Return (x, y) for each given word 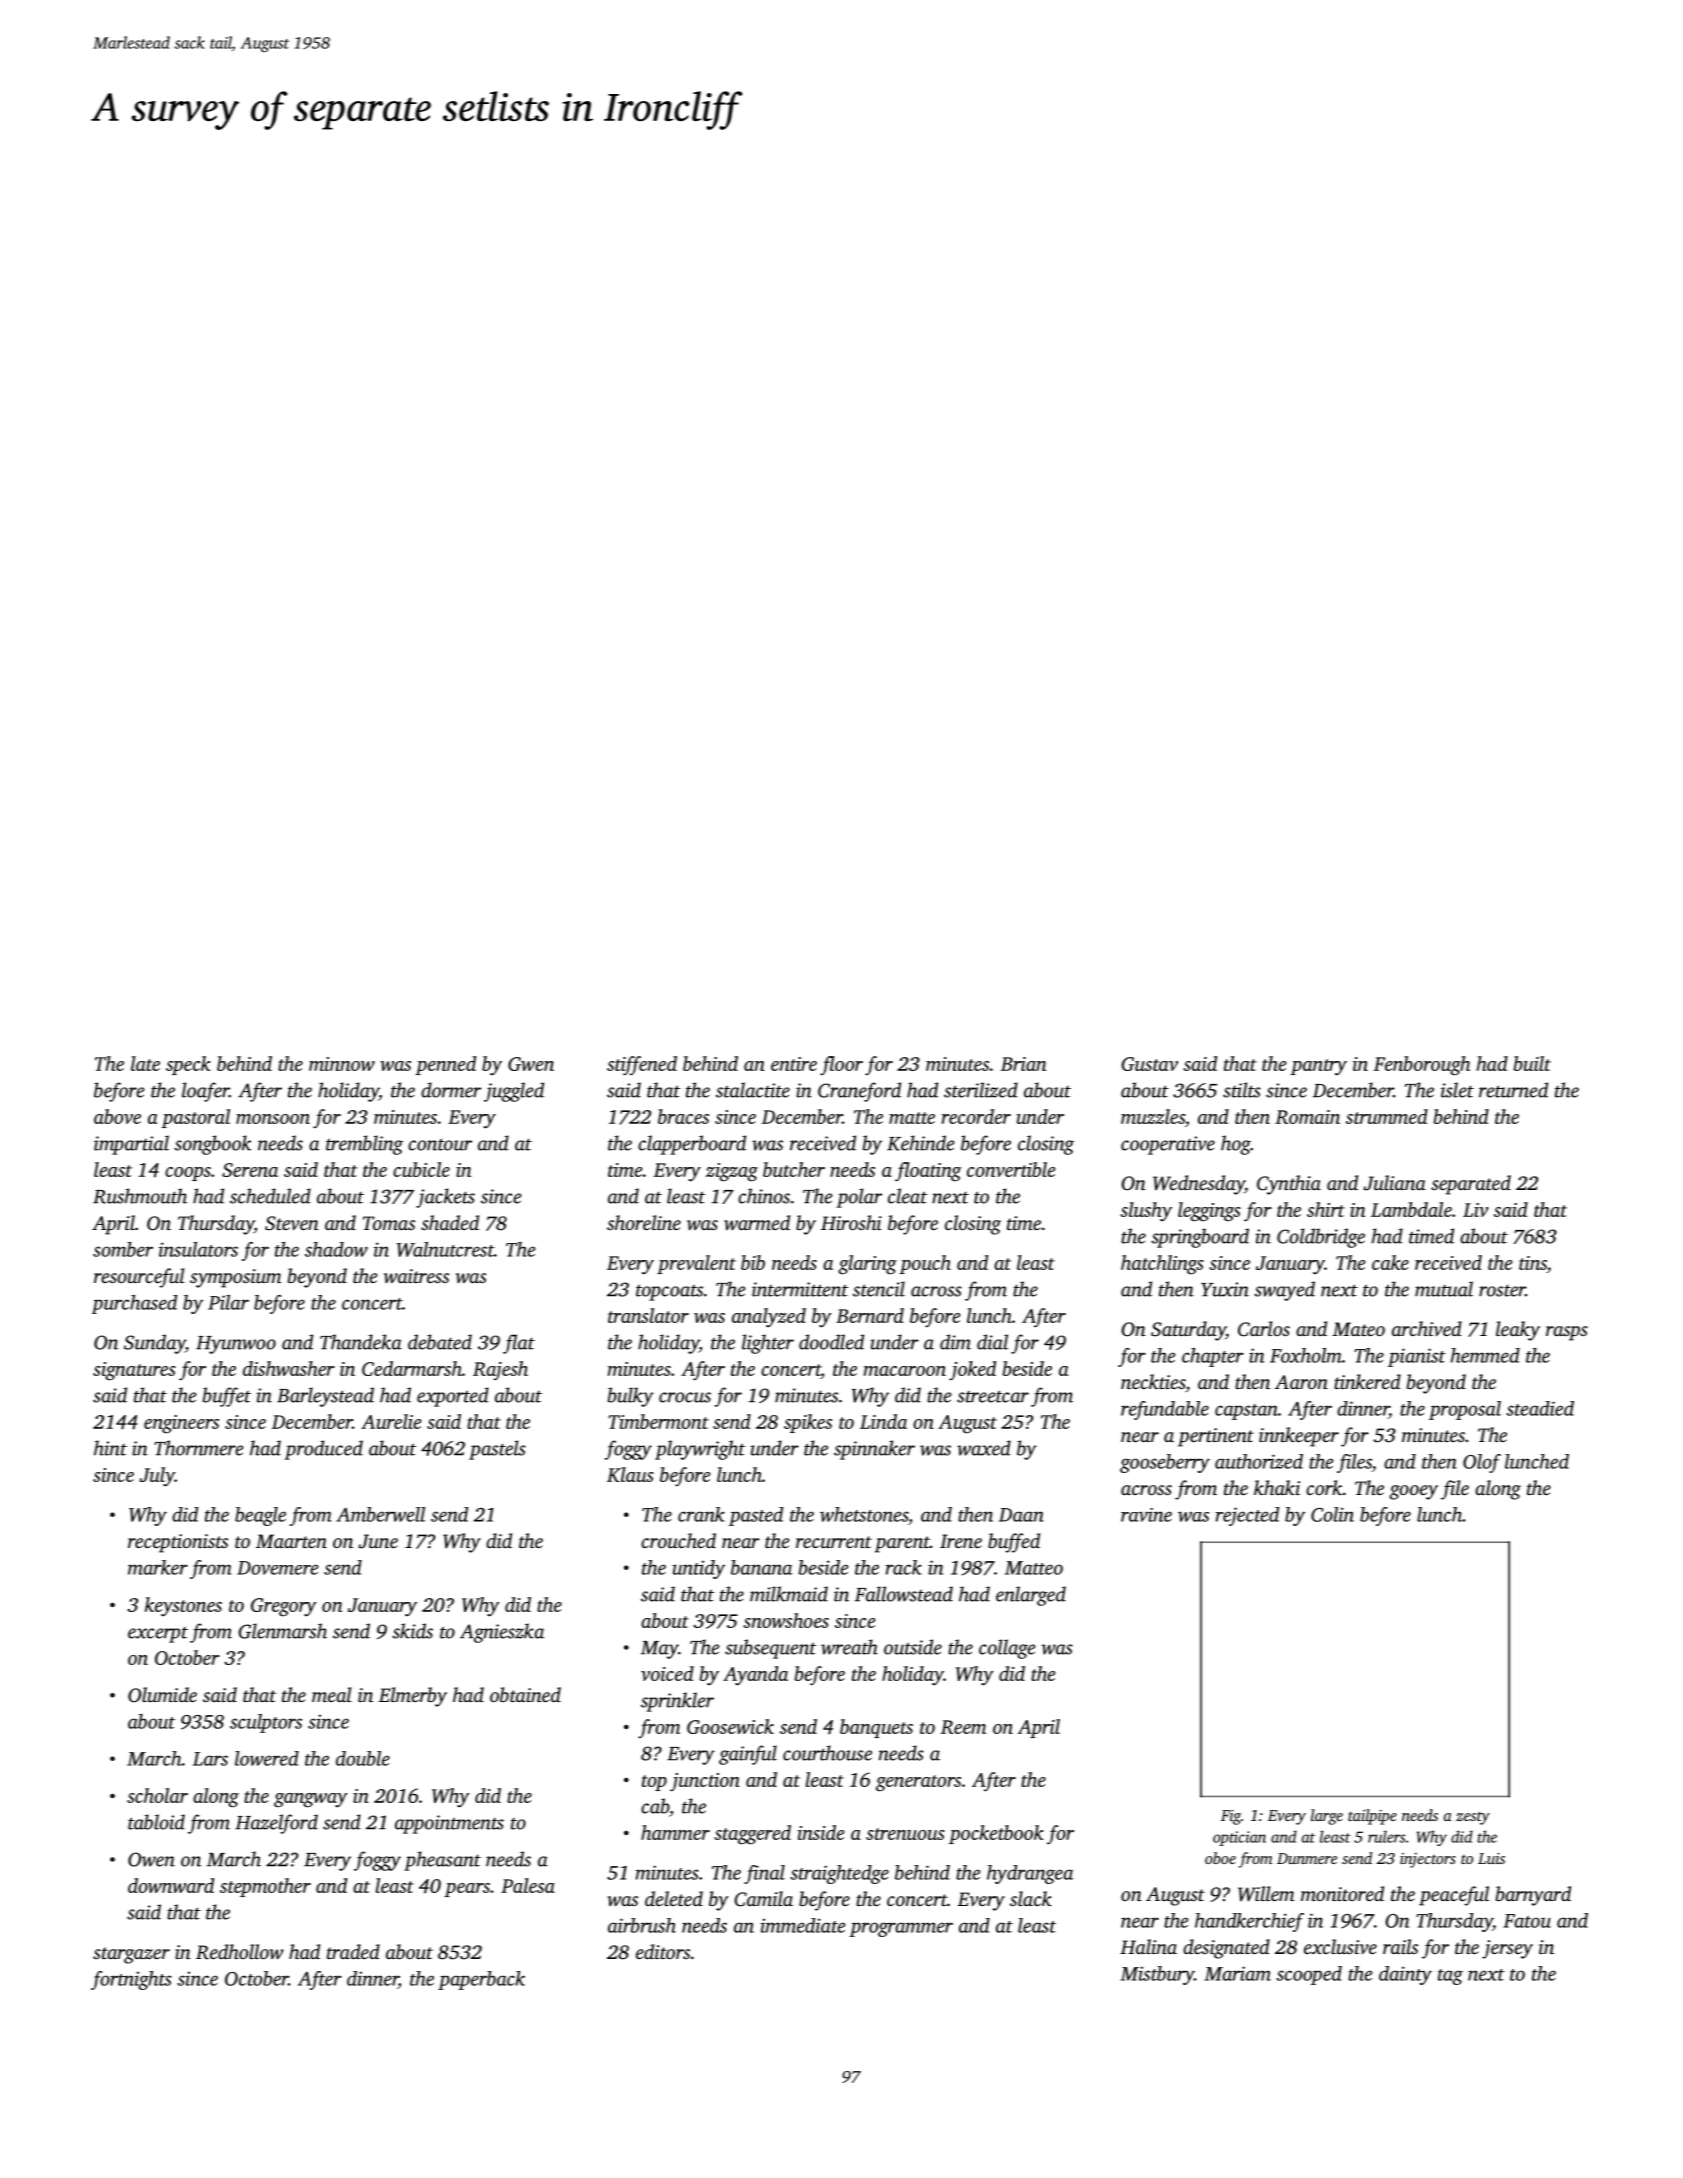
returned (1513, 1090)
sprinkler (677, 1702)
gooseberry (1165, 1463)
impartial (131, 1145)
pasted (756, 1516)
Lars (210, 1759)
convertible (1011, 1169)
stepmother (265, 1887)
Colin (1332, 1514)
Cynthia (1289, 1185)
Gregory (284, 1607)
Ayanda (755, 1676)
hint (110, 1448)
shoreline (644, 1222)
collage (1007, 1649)
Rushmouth (140, 1196)
